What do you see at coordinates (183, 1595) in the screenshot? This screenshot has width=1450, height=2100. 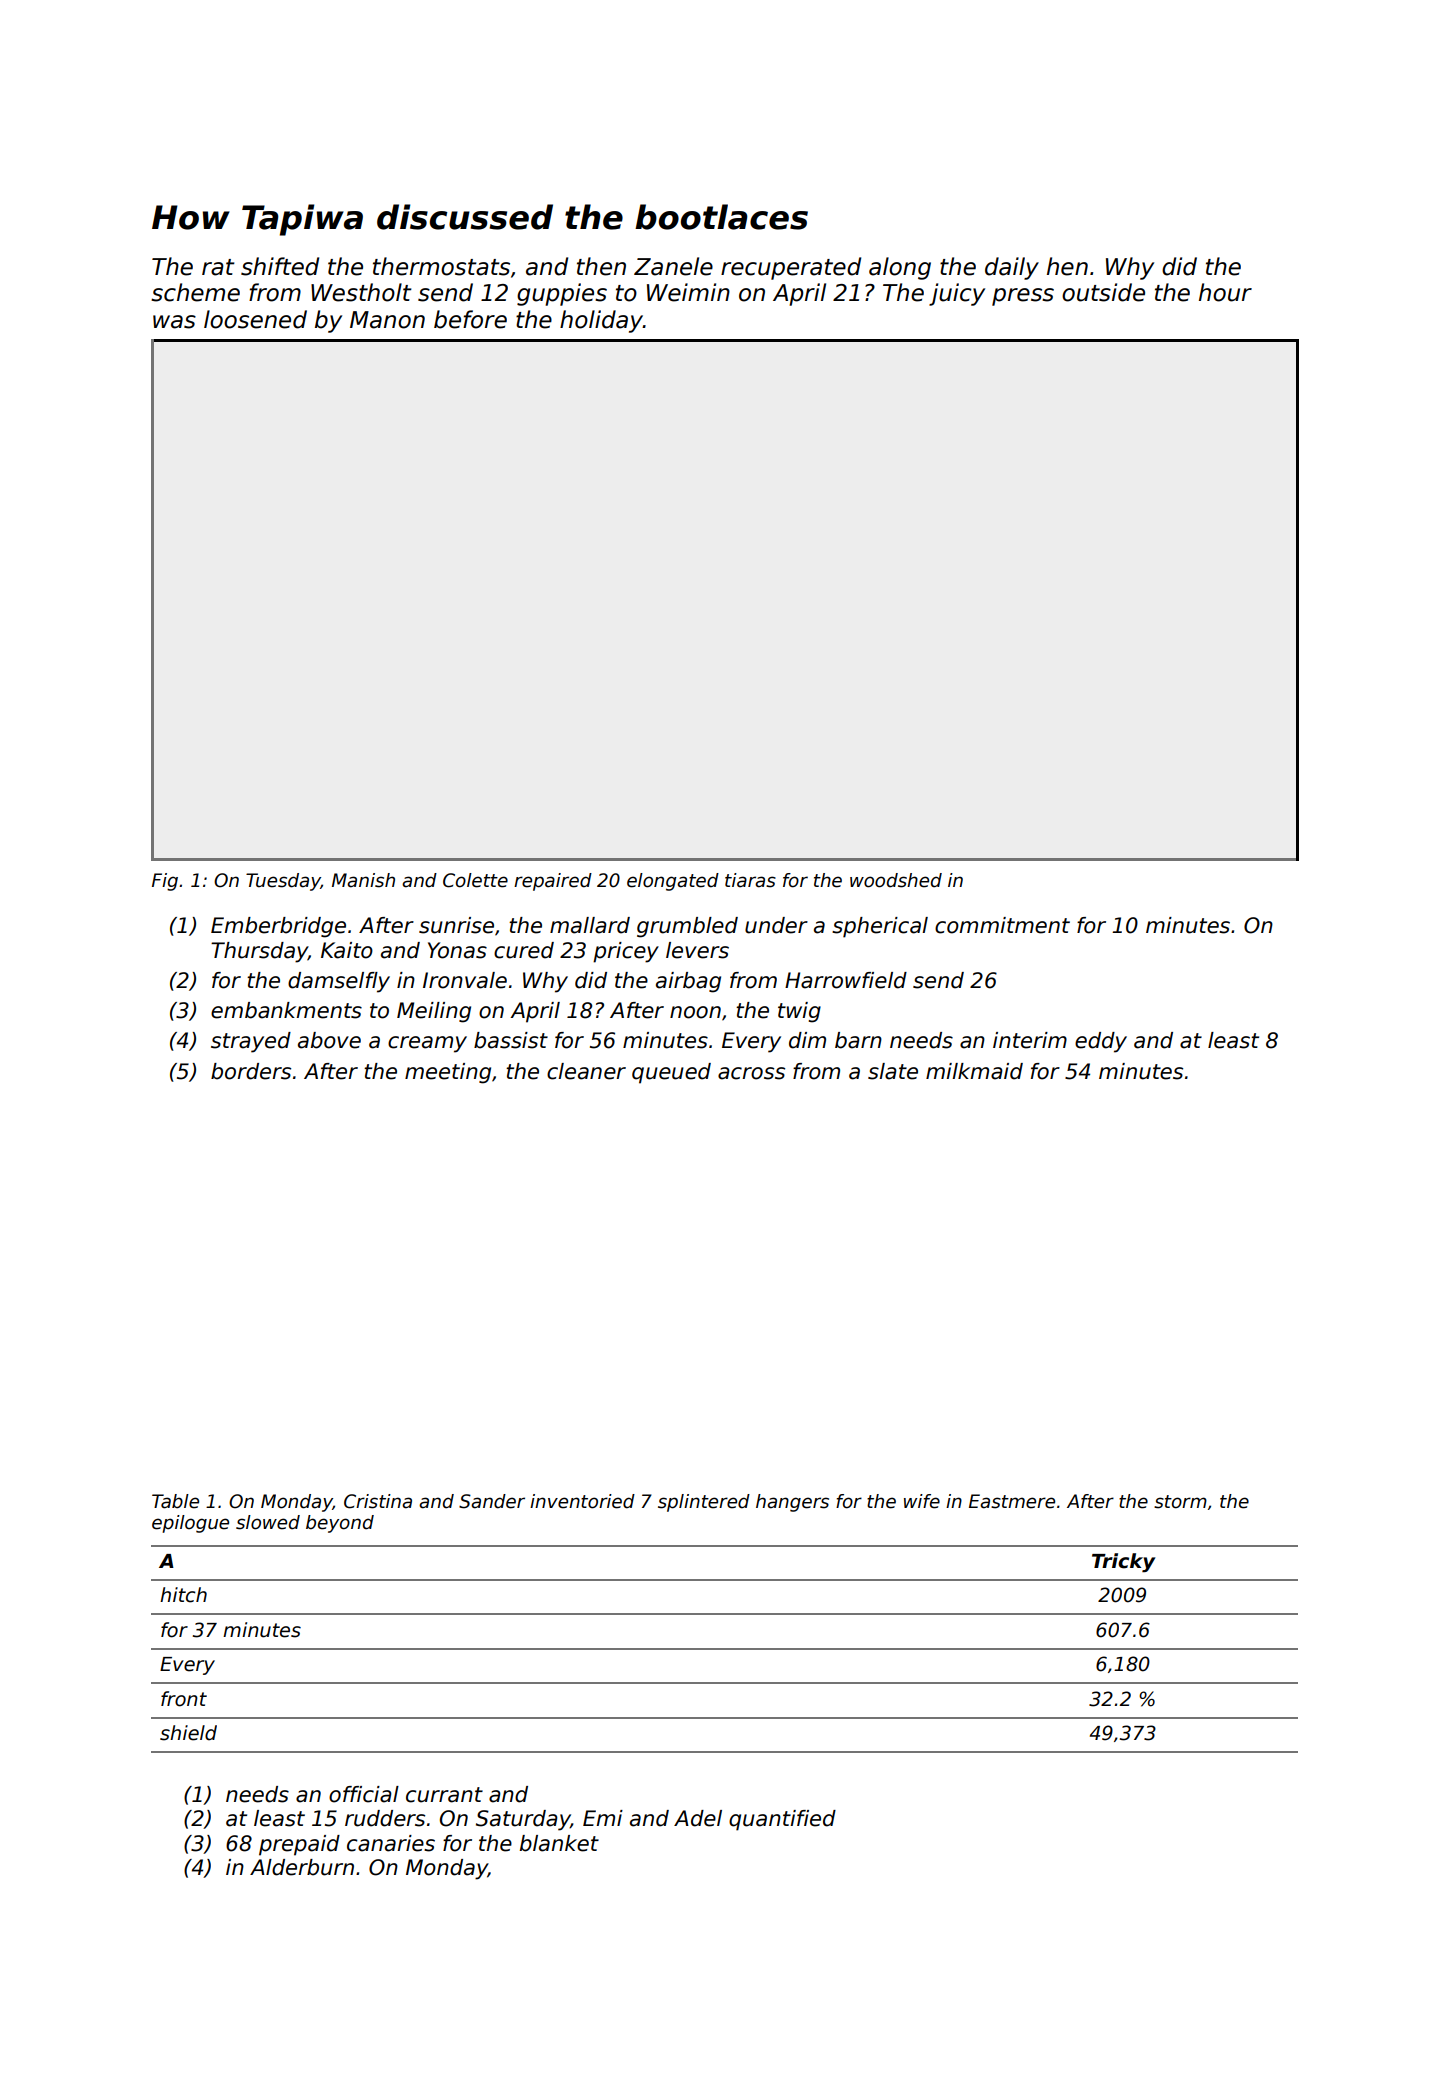 I see `hitch` at bounding box center [183, 1595].
